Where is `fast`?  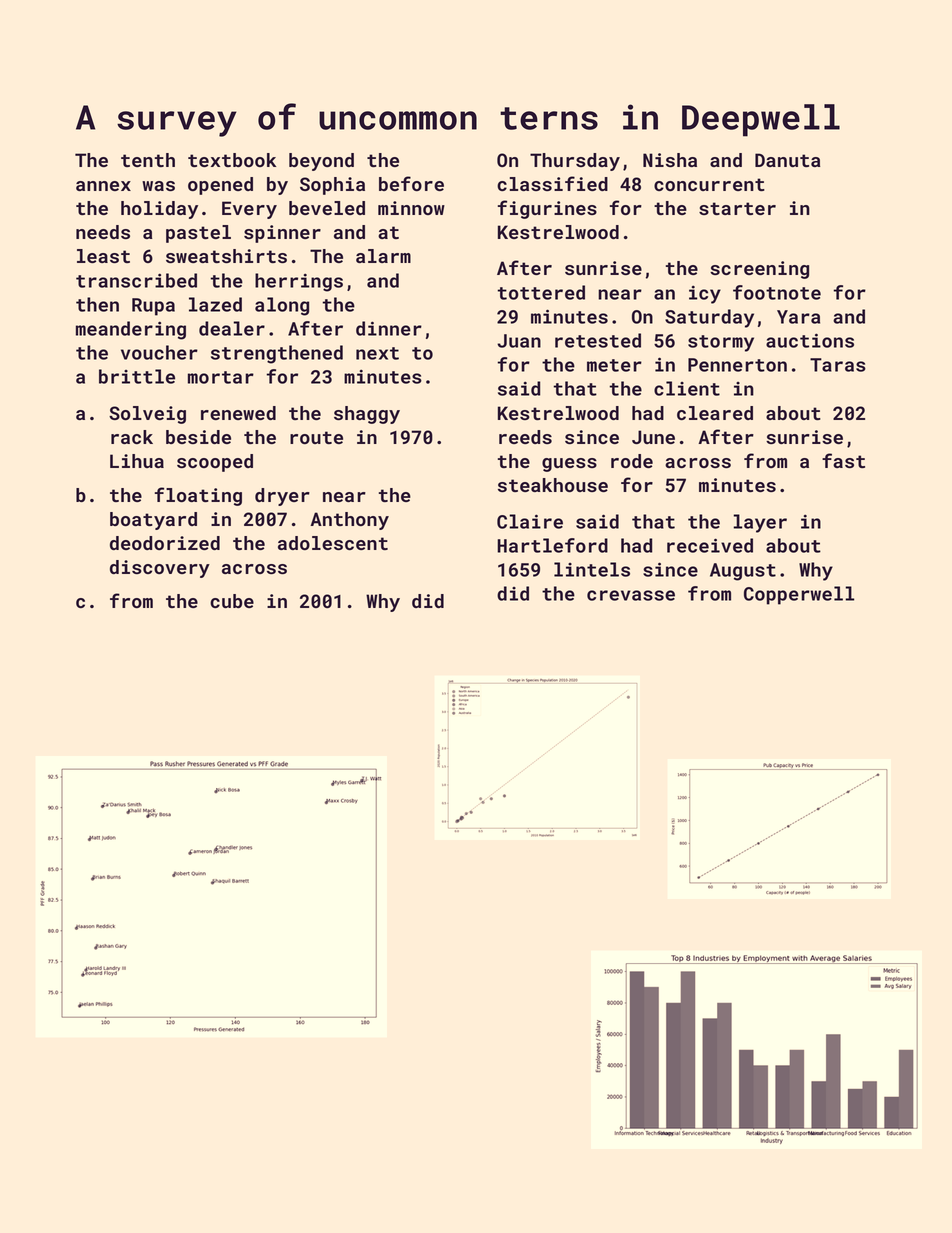
fast is located at coordinates (843, 460).
